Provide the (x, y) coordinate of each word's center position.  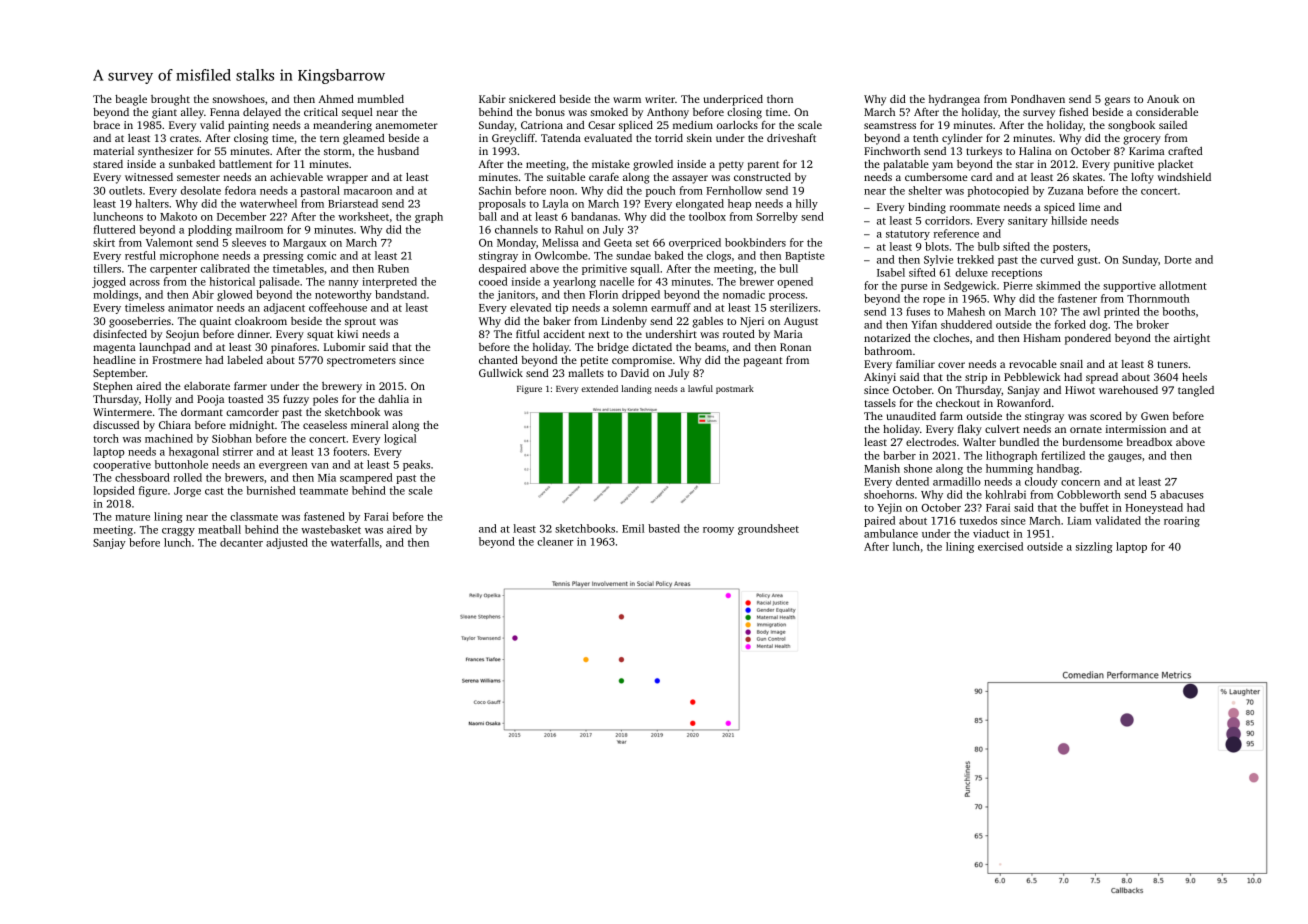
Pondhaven (1038, 99)
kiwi (347, 334)
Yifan (924, 324)
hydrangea (954, 100)
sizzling (1094, 547)
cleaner (555, 541)
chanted (498, 360)
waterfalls (355, 542)
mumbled (381, 99)
